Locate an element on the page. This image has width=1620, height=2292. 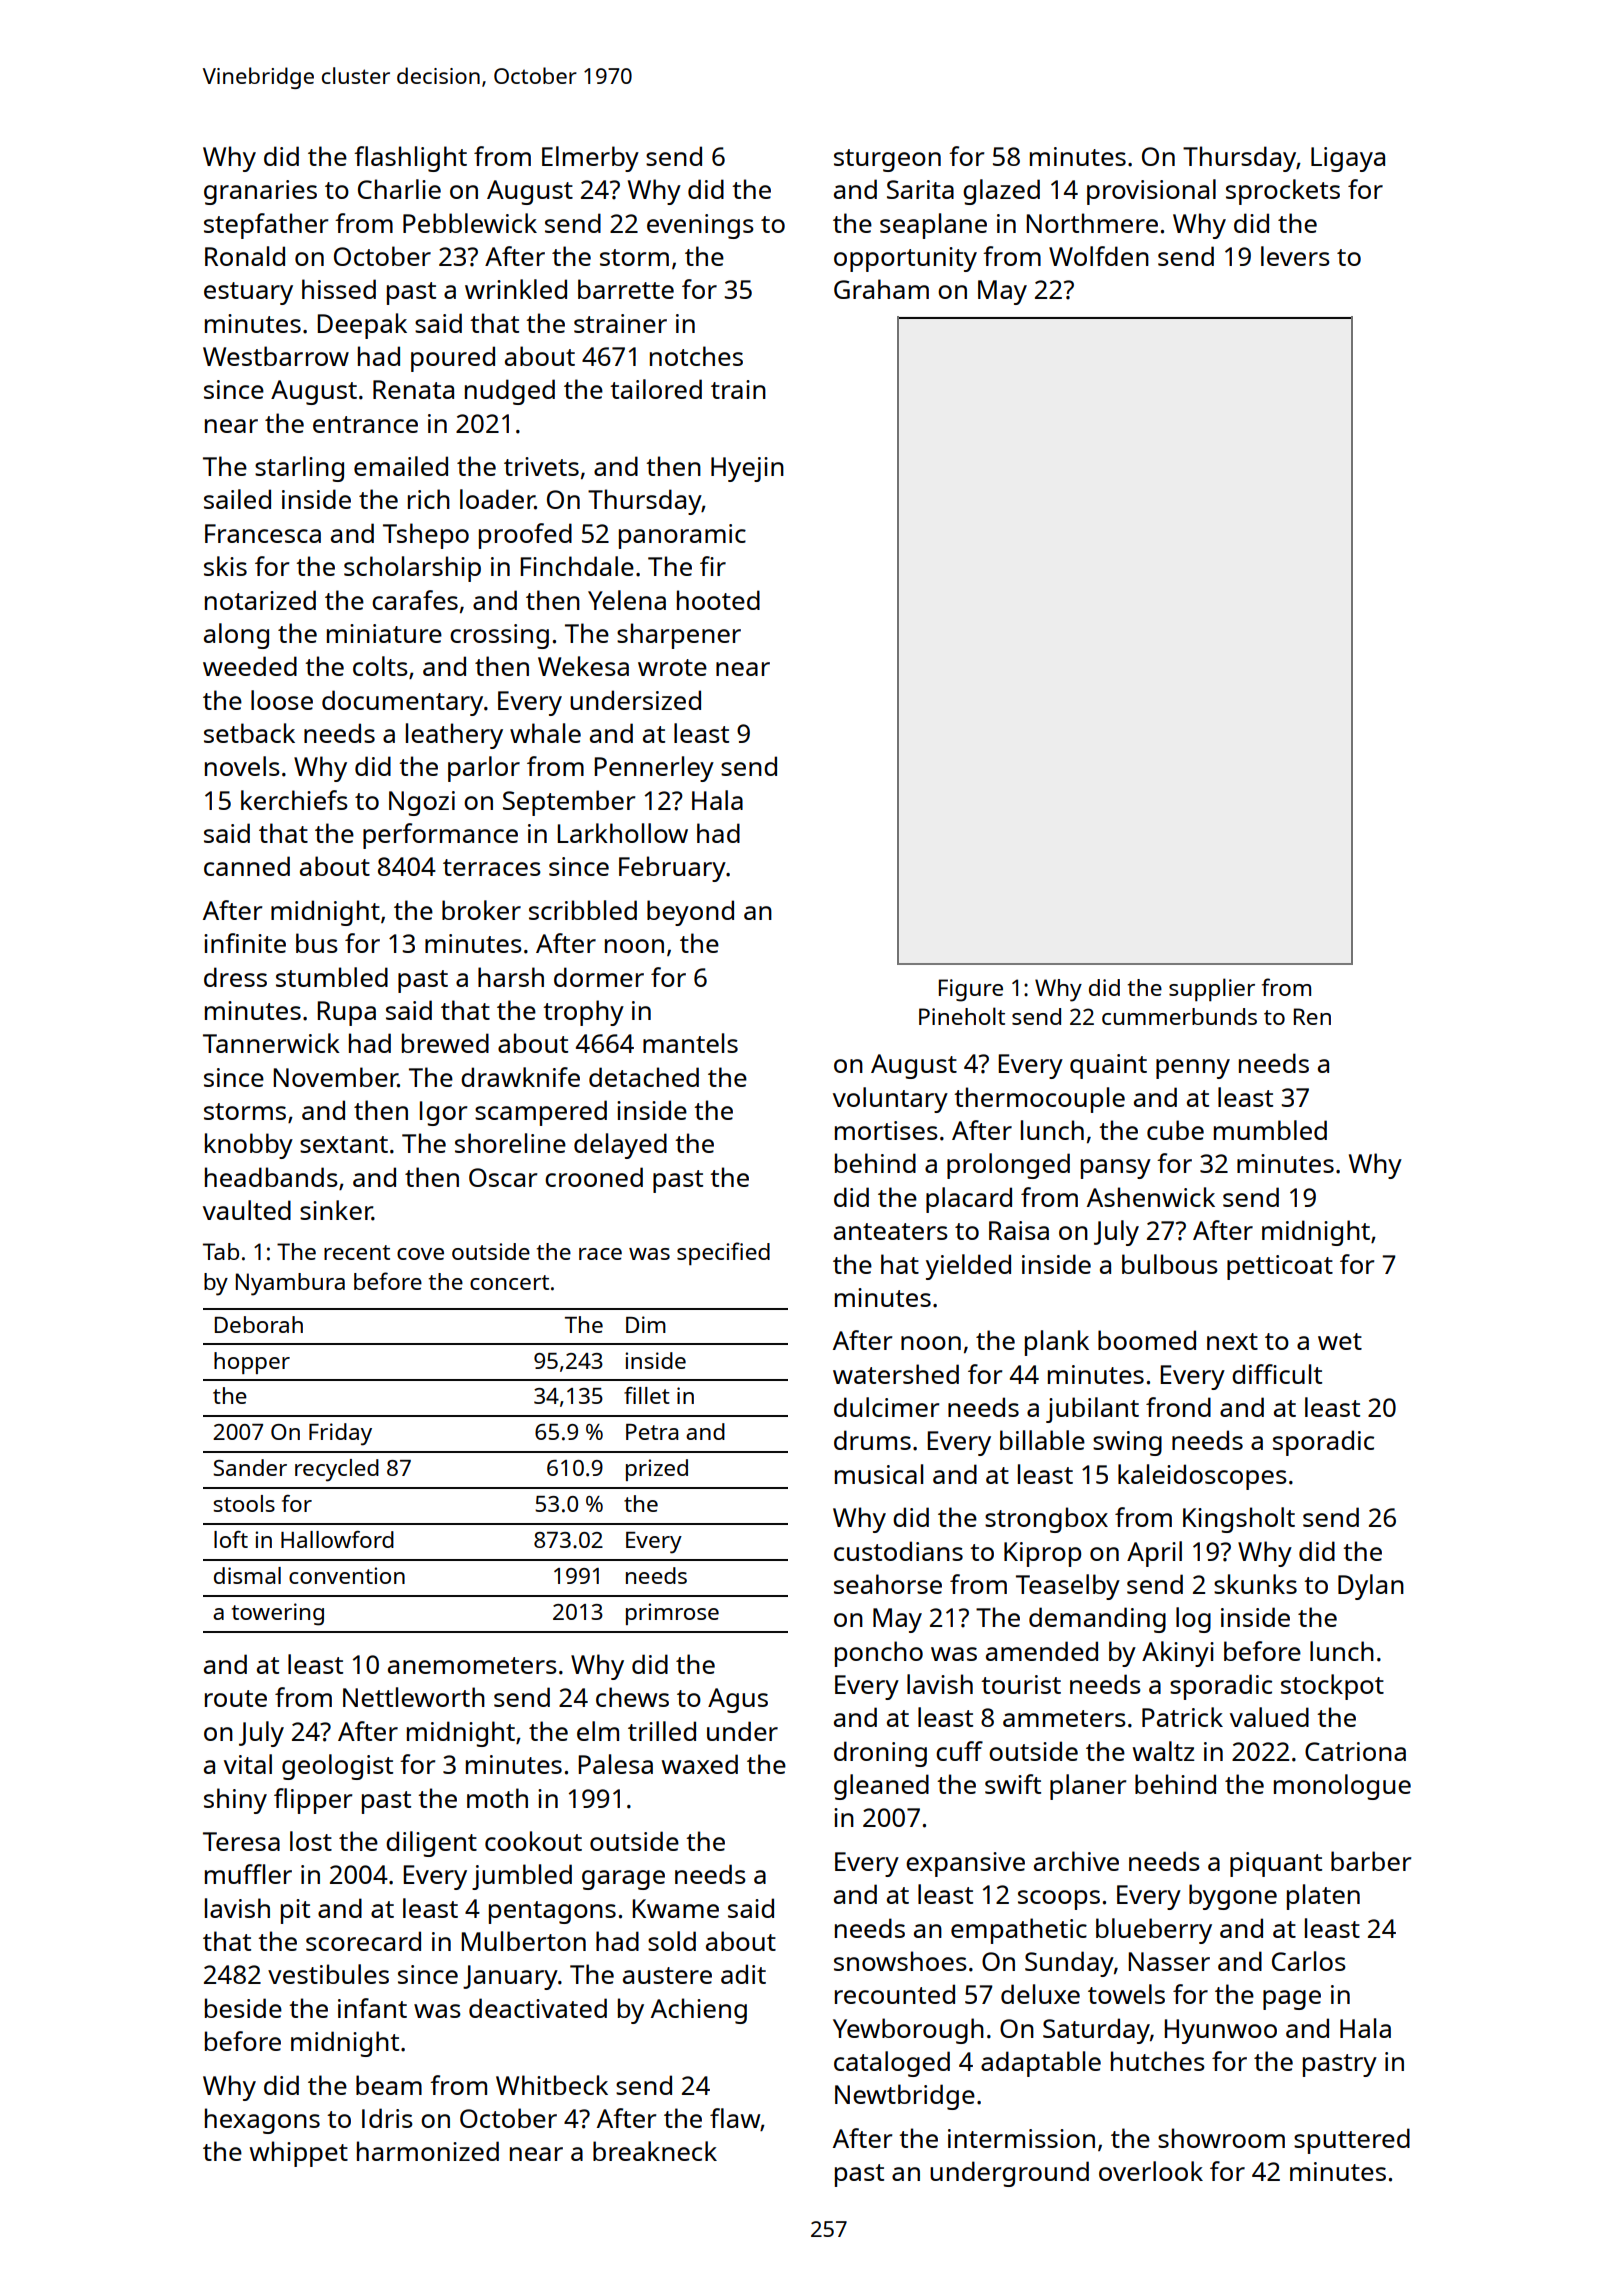
sinker is located at coordinates (336, 1210).
